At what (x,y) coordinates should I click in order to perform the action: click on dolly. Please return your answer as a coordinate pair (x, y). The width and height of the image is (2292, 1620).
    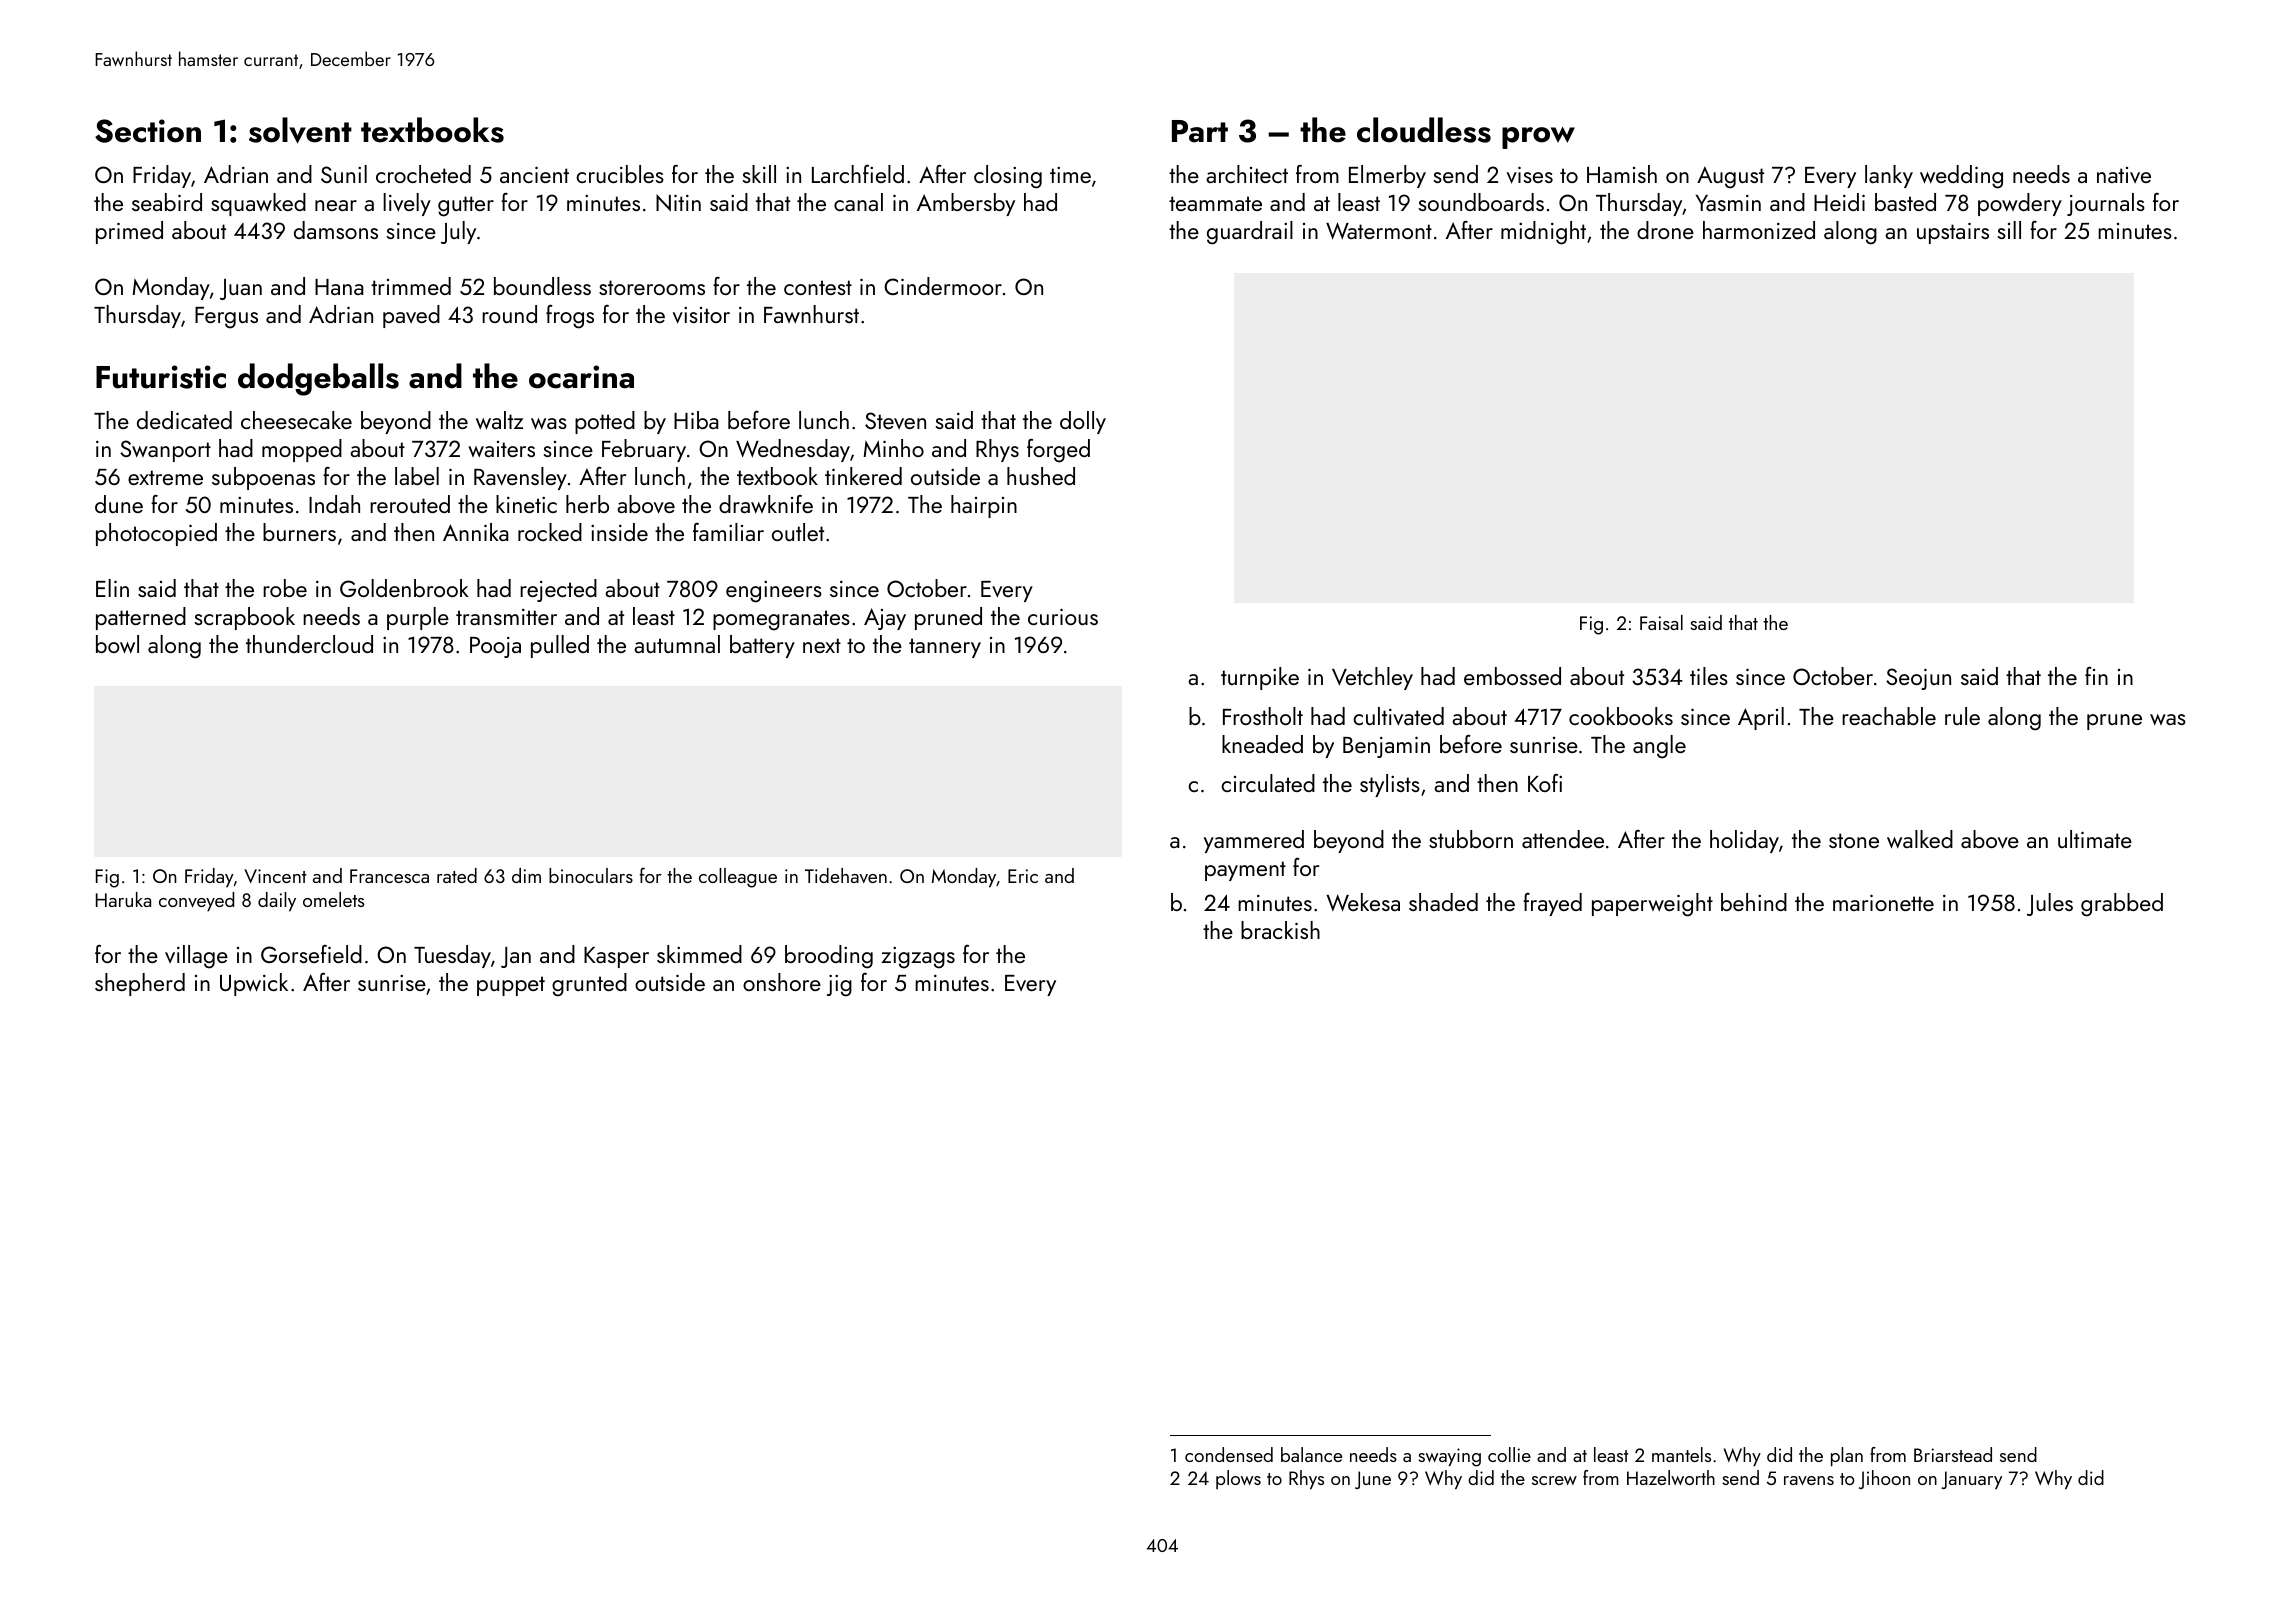
    Looking at the image, I should click on (1083, 422).
